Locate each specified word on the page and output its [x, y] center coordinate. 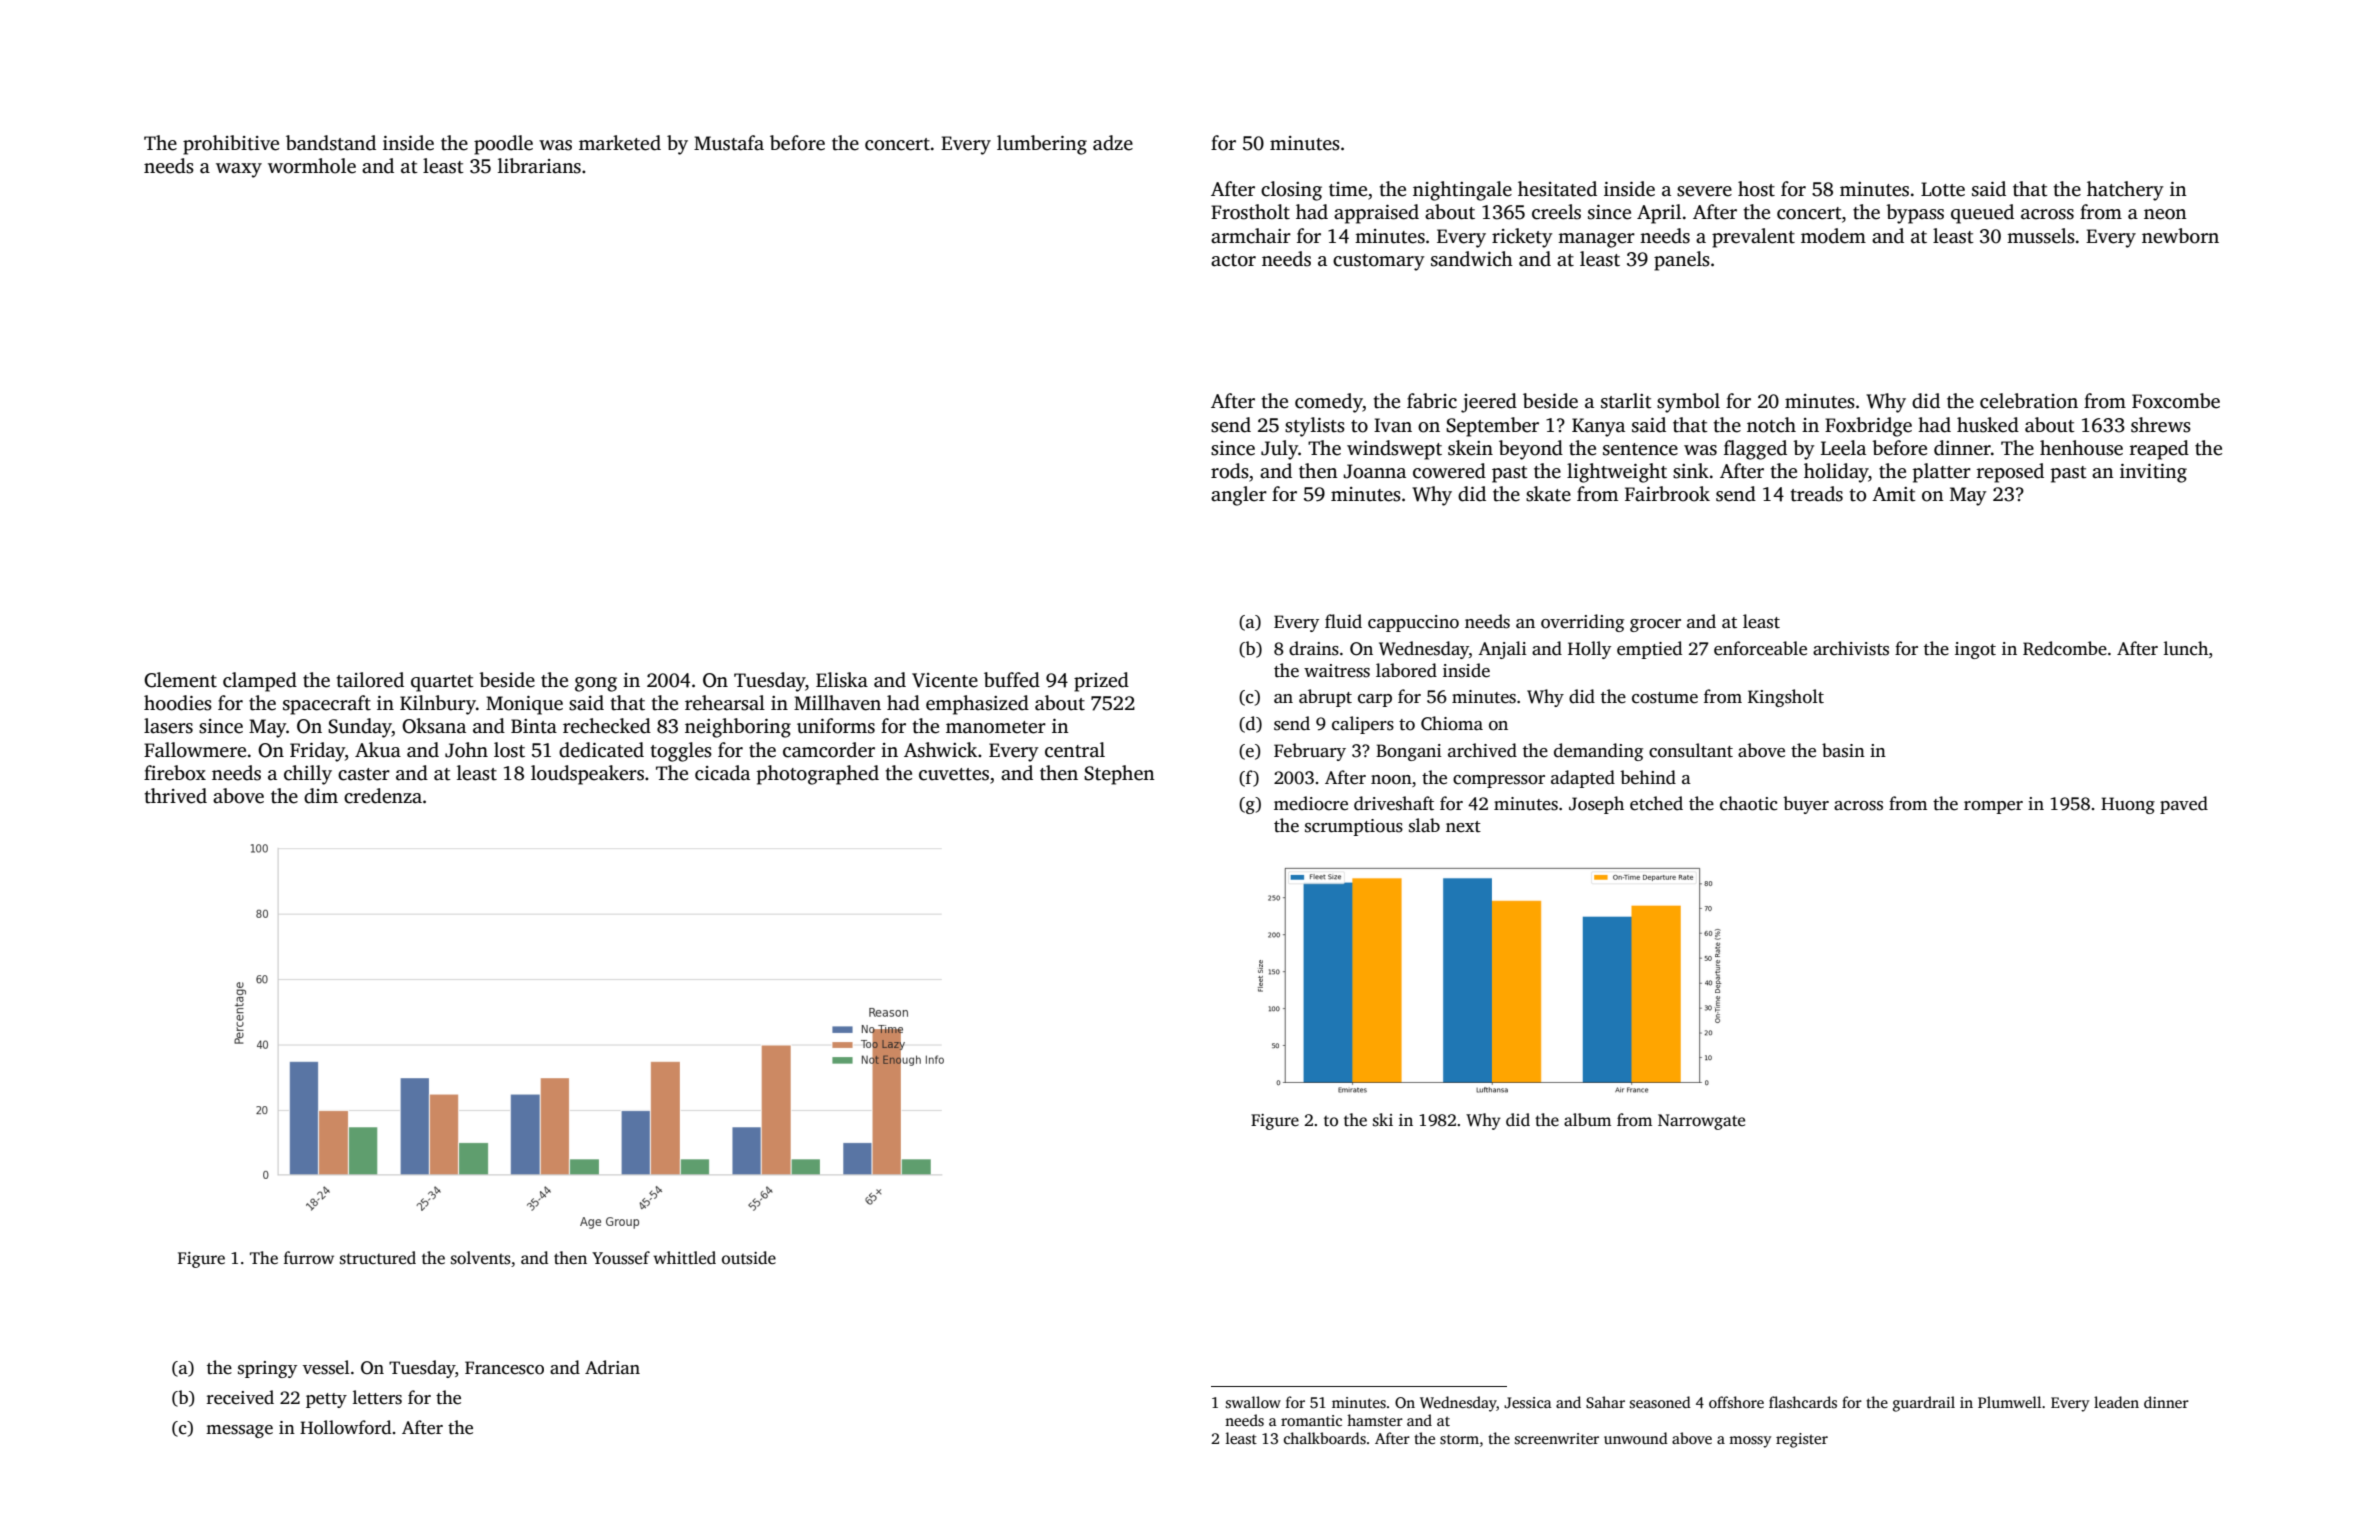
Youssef [621, 1258]
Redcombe [2065, 648]
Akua [378, 750]
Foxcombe [2176, 401]
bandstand [331, 143]
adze [1113, 143]
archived [1482, 750]
